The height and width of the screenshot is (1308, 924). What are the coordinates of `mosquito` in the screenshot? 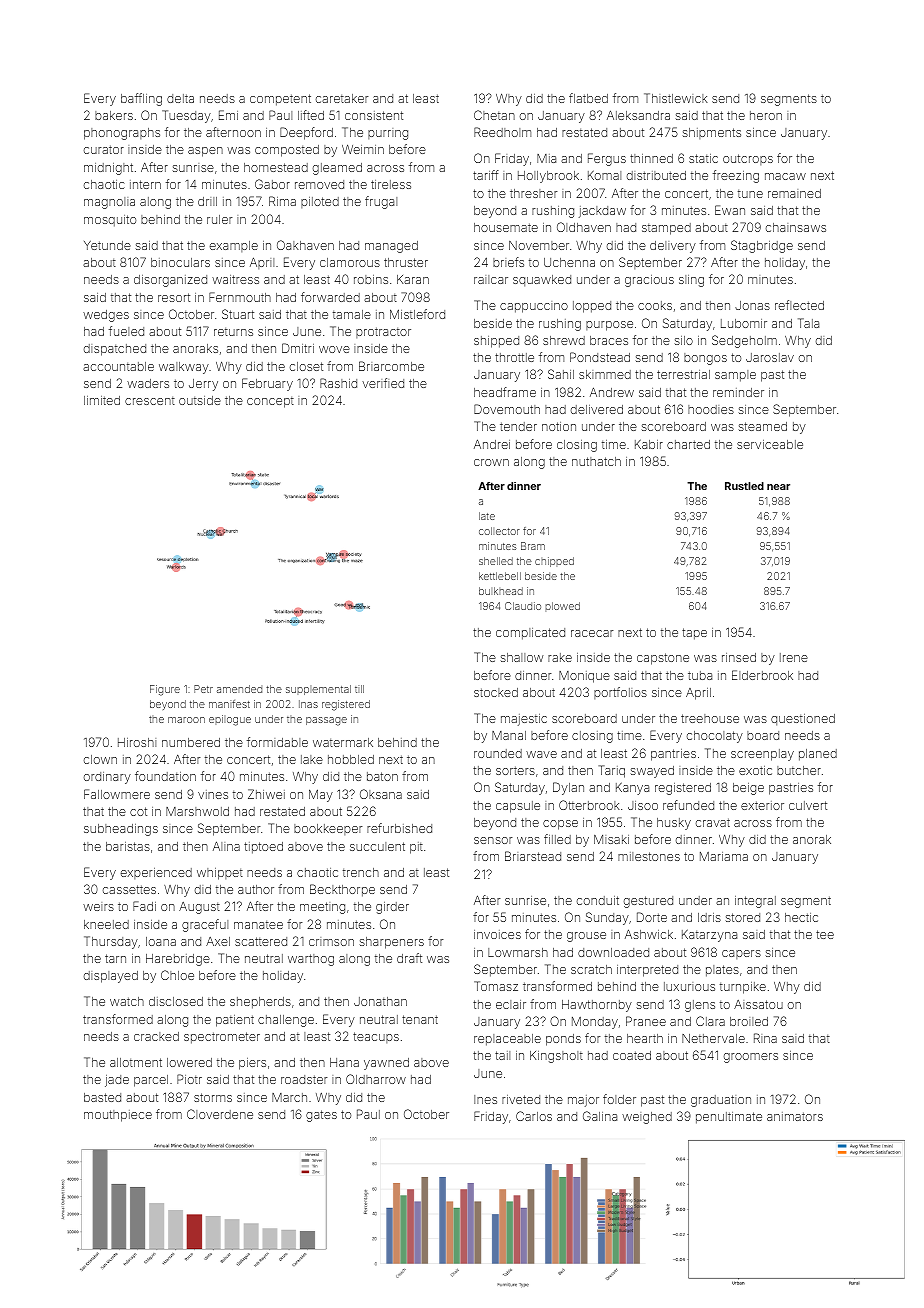 It's located at (110, 221).
